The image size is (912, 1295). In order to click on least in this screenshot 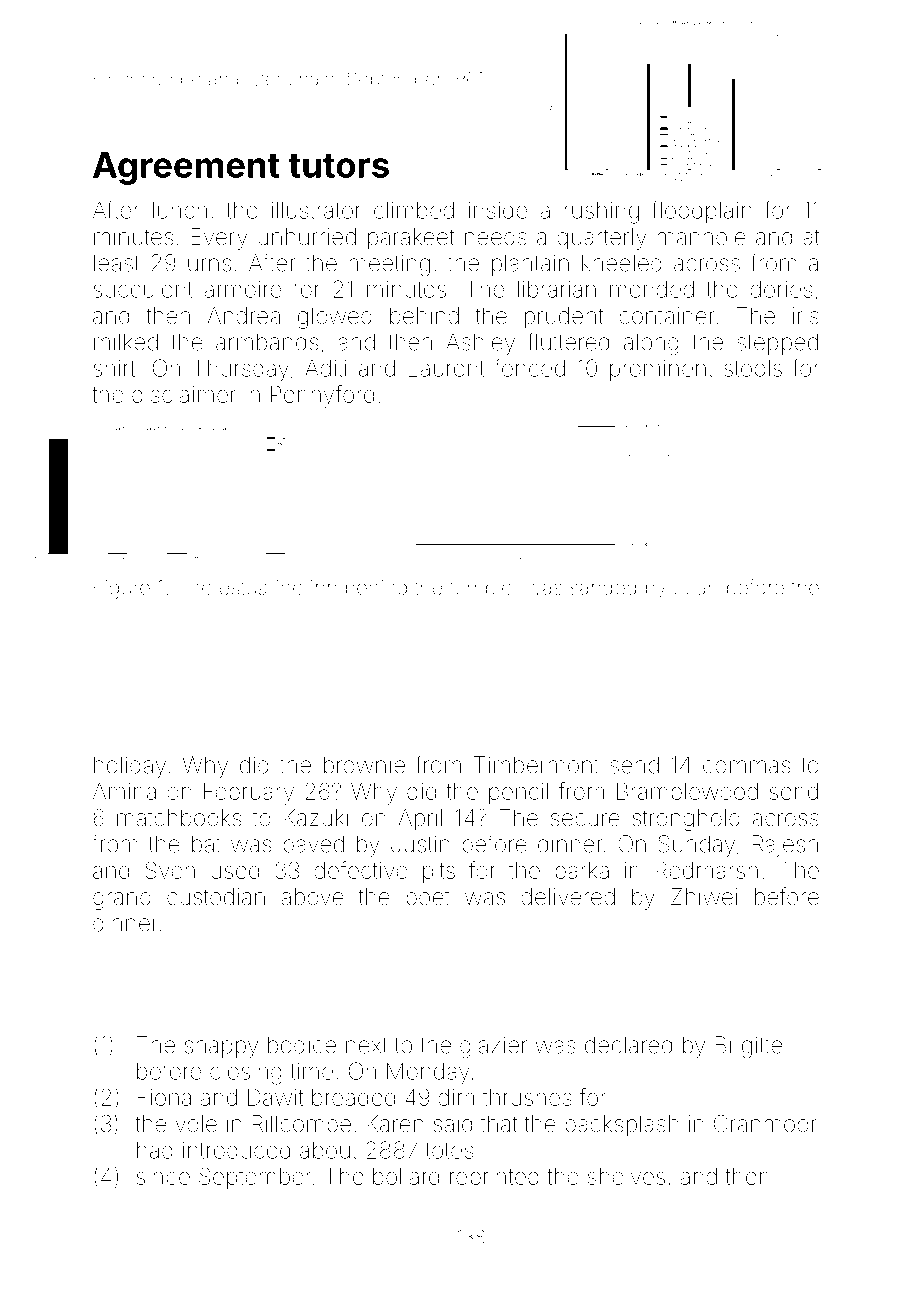, I will do `click(116, 263)`.
